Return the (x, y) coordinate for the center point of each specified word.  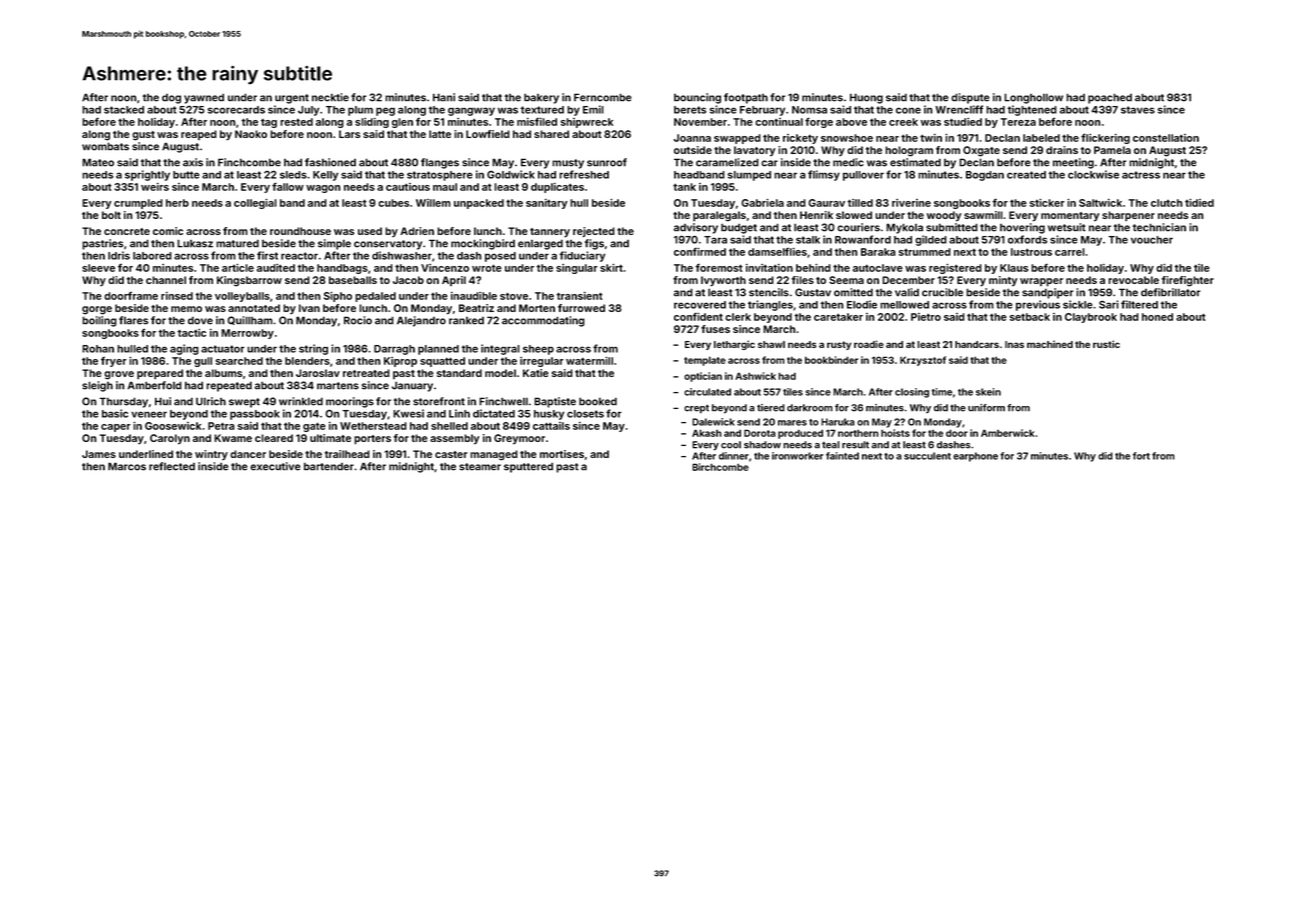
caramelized (727, 162)
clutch (1167, 203)
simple (334, 244)
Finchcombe (249, 162)
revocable (1133, 280)
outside (693, 150)
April (454, 281)
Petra (221, 426)
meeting (1073, 163)
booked (598, 401)
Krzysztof (923, 361)
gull (203, 362)
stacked (124, 110)
